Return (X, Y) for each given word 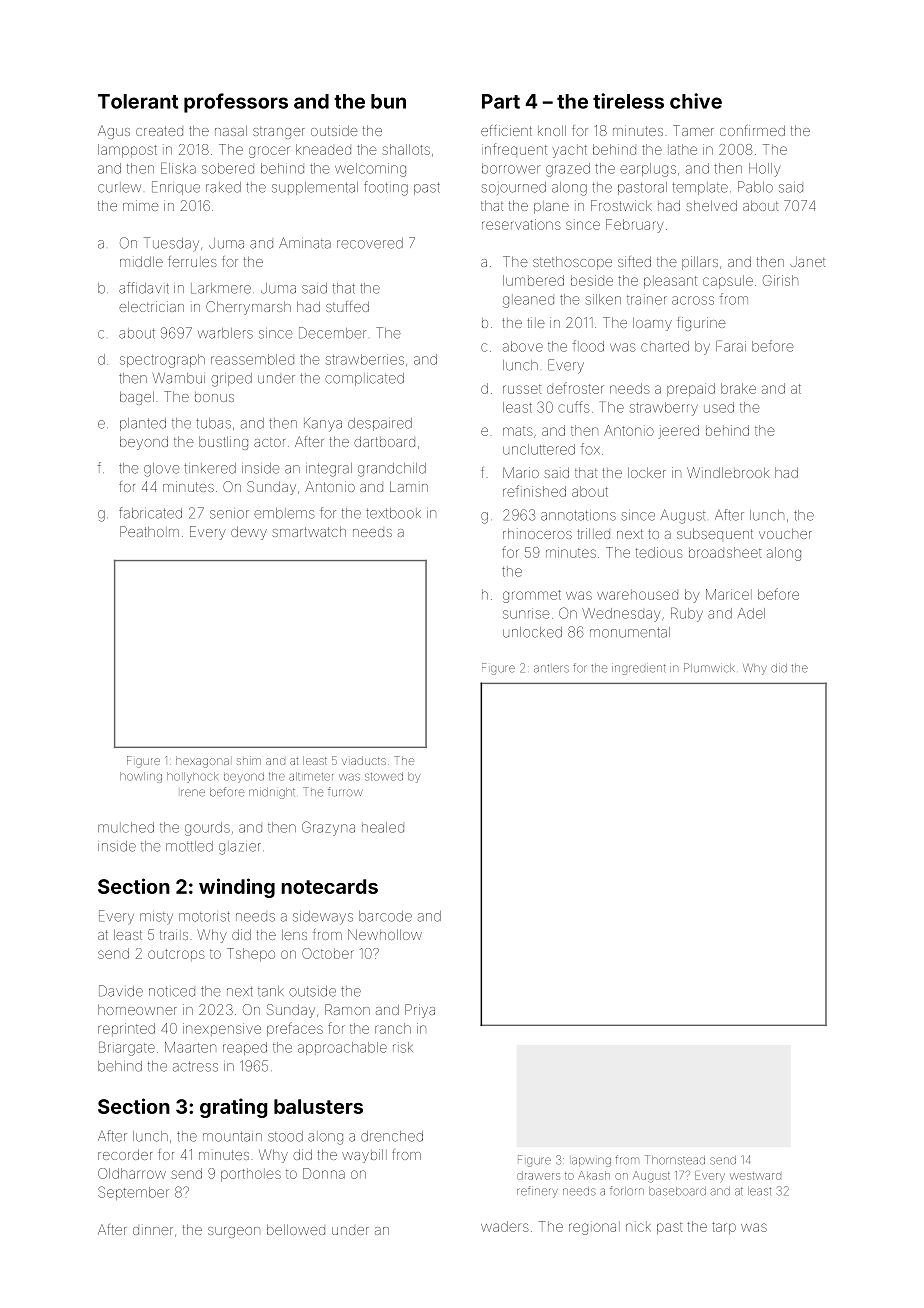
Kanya (323, 425)
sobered (228, 168)
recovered (370, 243)
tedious (659, 552)
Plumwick (709, 668)
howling (141, 777)
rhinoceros (537, 534)
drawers (538, 1175)
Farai (731, 346)
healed (383, 827)
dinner (153, 1231)
